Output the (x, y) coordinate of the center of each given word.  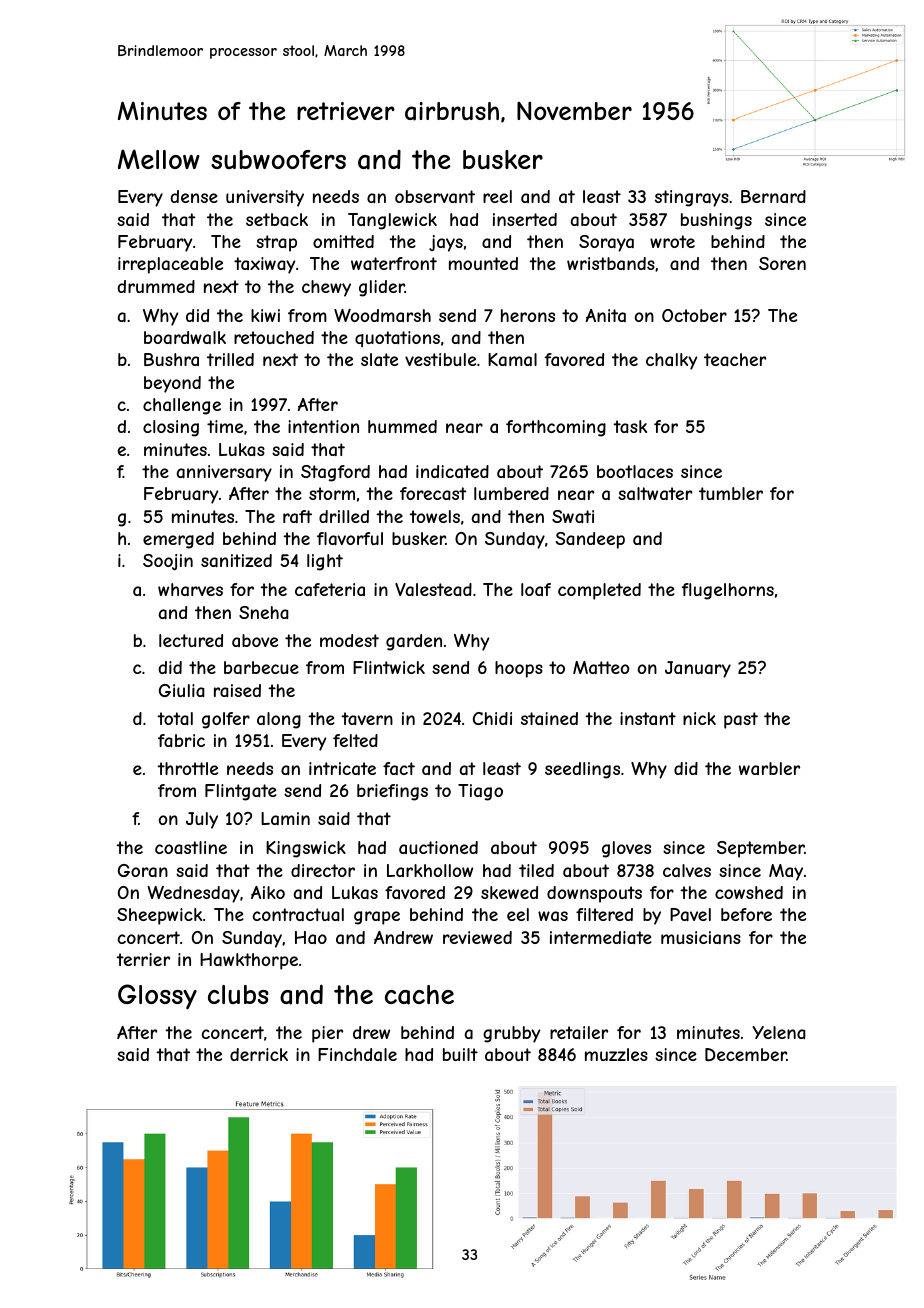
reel (497, 196)
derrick (259, 1054)
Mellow (159, 159)
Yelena (779, 1032)
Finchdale (357, 1054)
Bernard (773, 196)
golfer (226, 720)
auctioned (438, 847)
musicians (701, 937)
